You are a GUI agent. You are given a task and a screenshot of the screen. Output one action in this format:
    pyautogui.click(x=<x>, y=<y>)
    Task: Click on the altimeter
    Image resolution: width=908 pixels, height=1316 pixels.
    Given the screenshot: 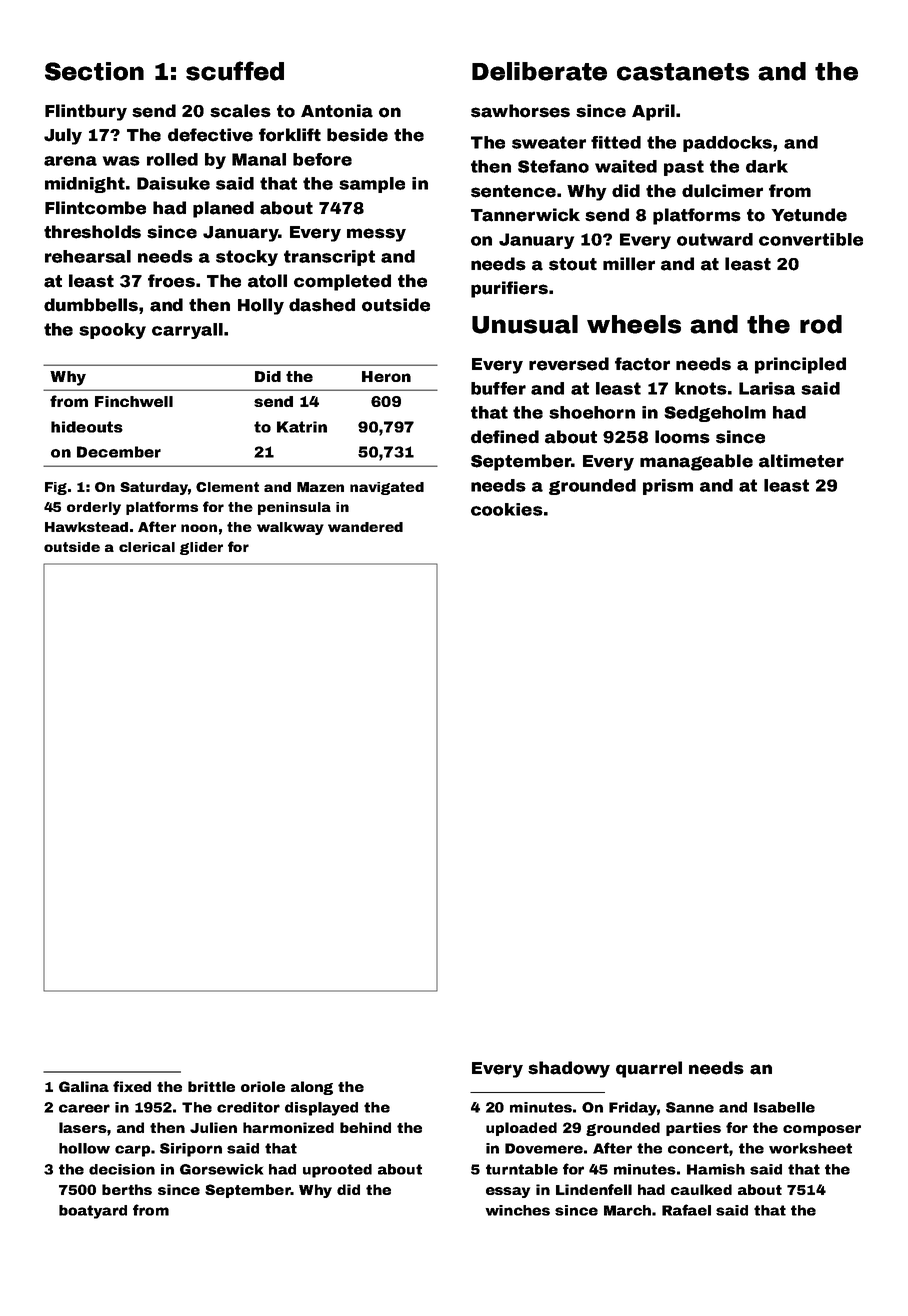 What is the action you would take?
    pyautogui.click(x=801, y=461)
